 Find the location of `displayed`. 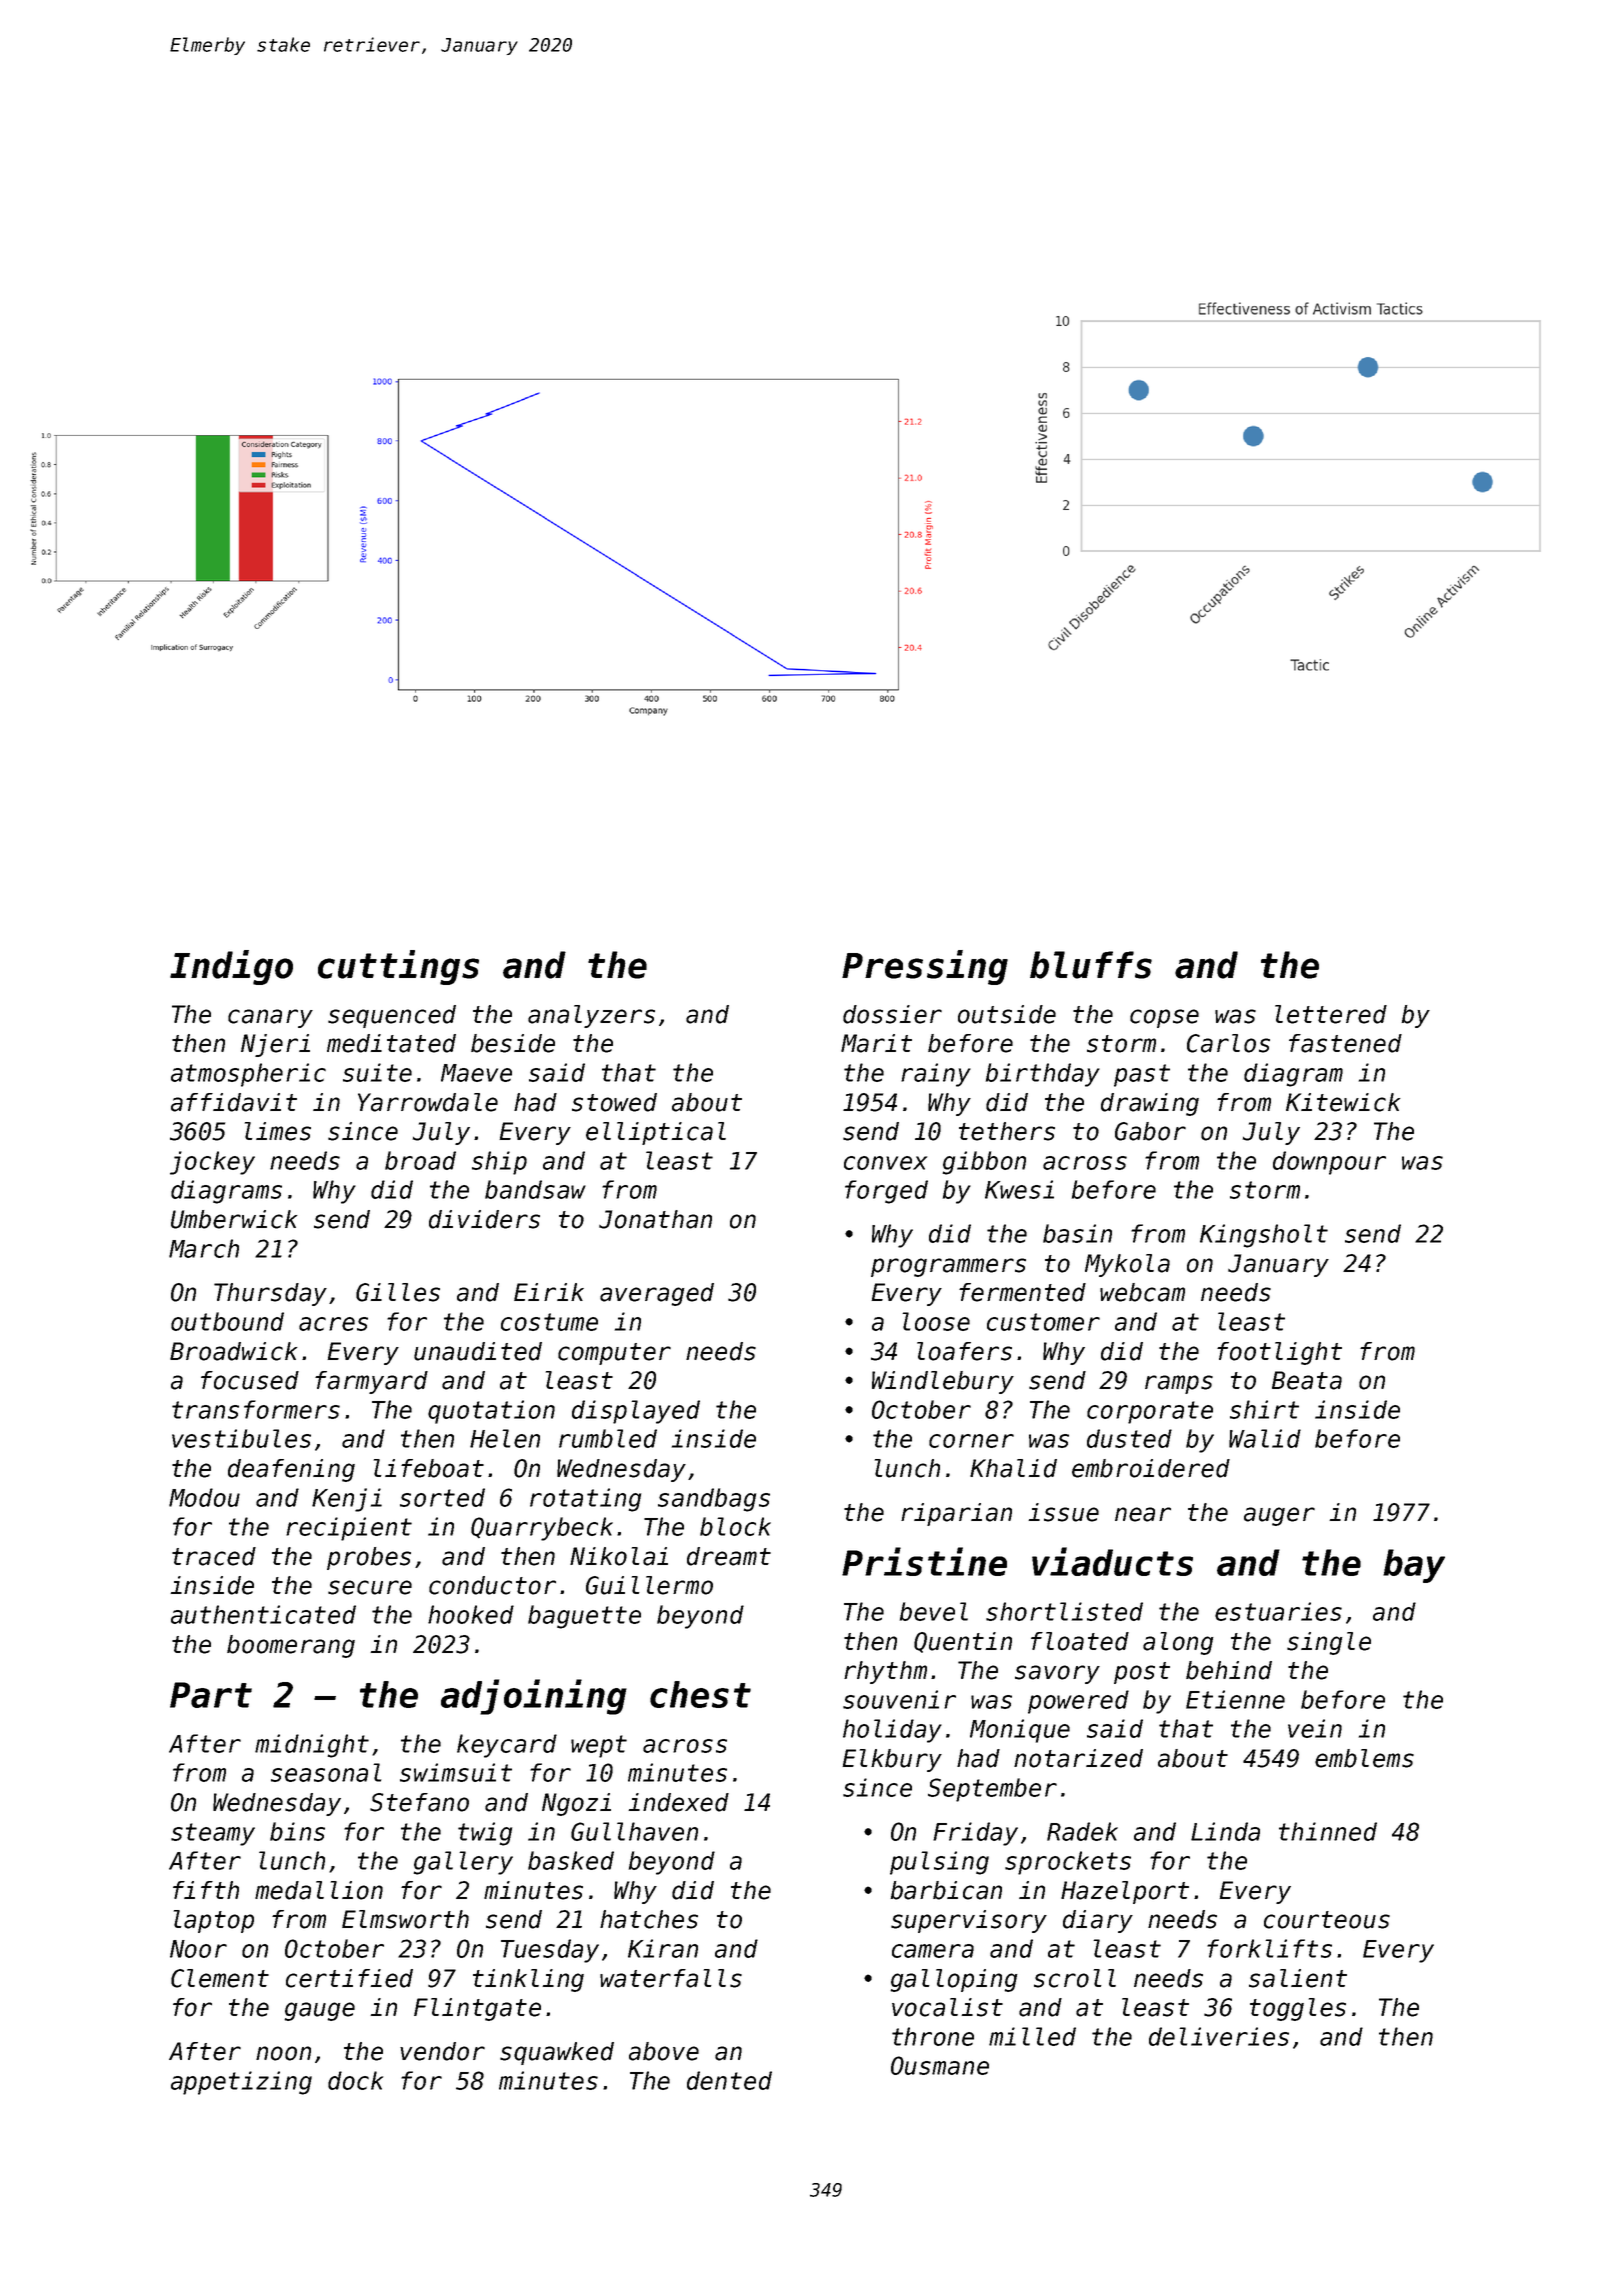

displayed is located at coordinates (636, 1412).
